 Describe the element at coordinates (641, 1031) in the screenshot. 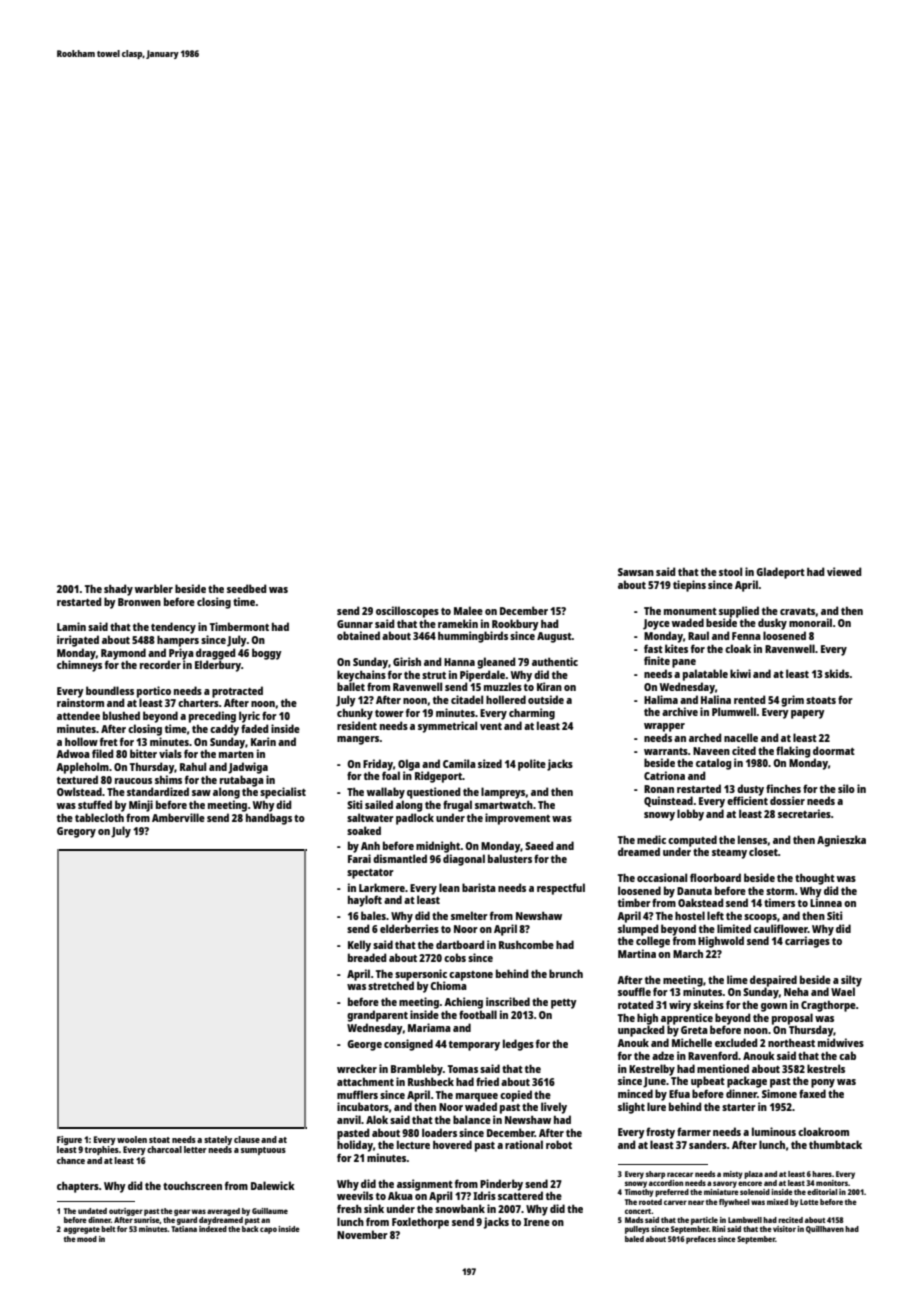

I see `unpacked` at that location.
